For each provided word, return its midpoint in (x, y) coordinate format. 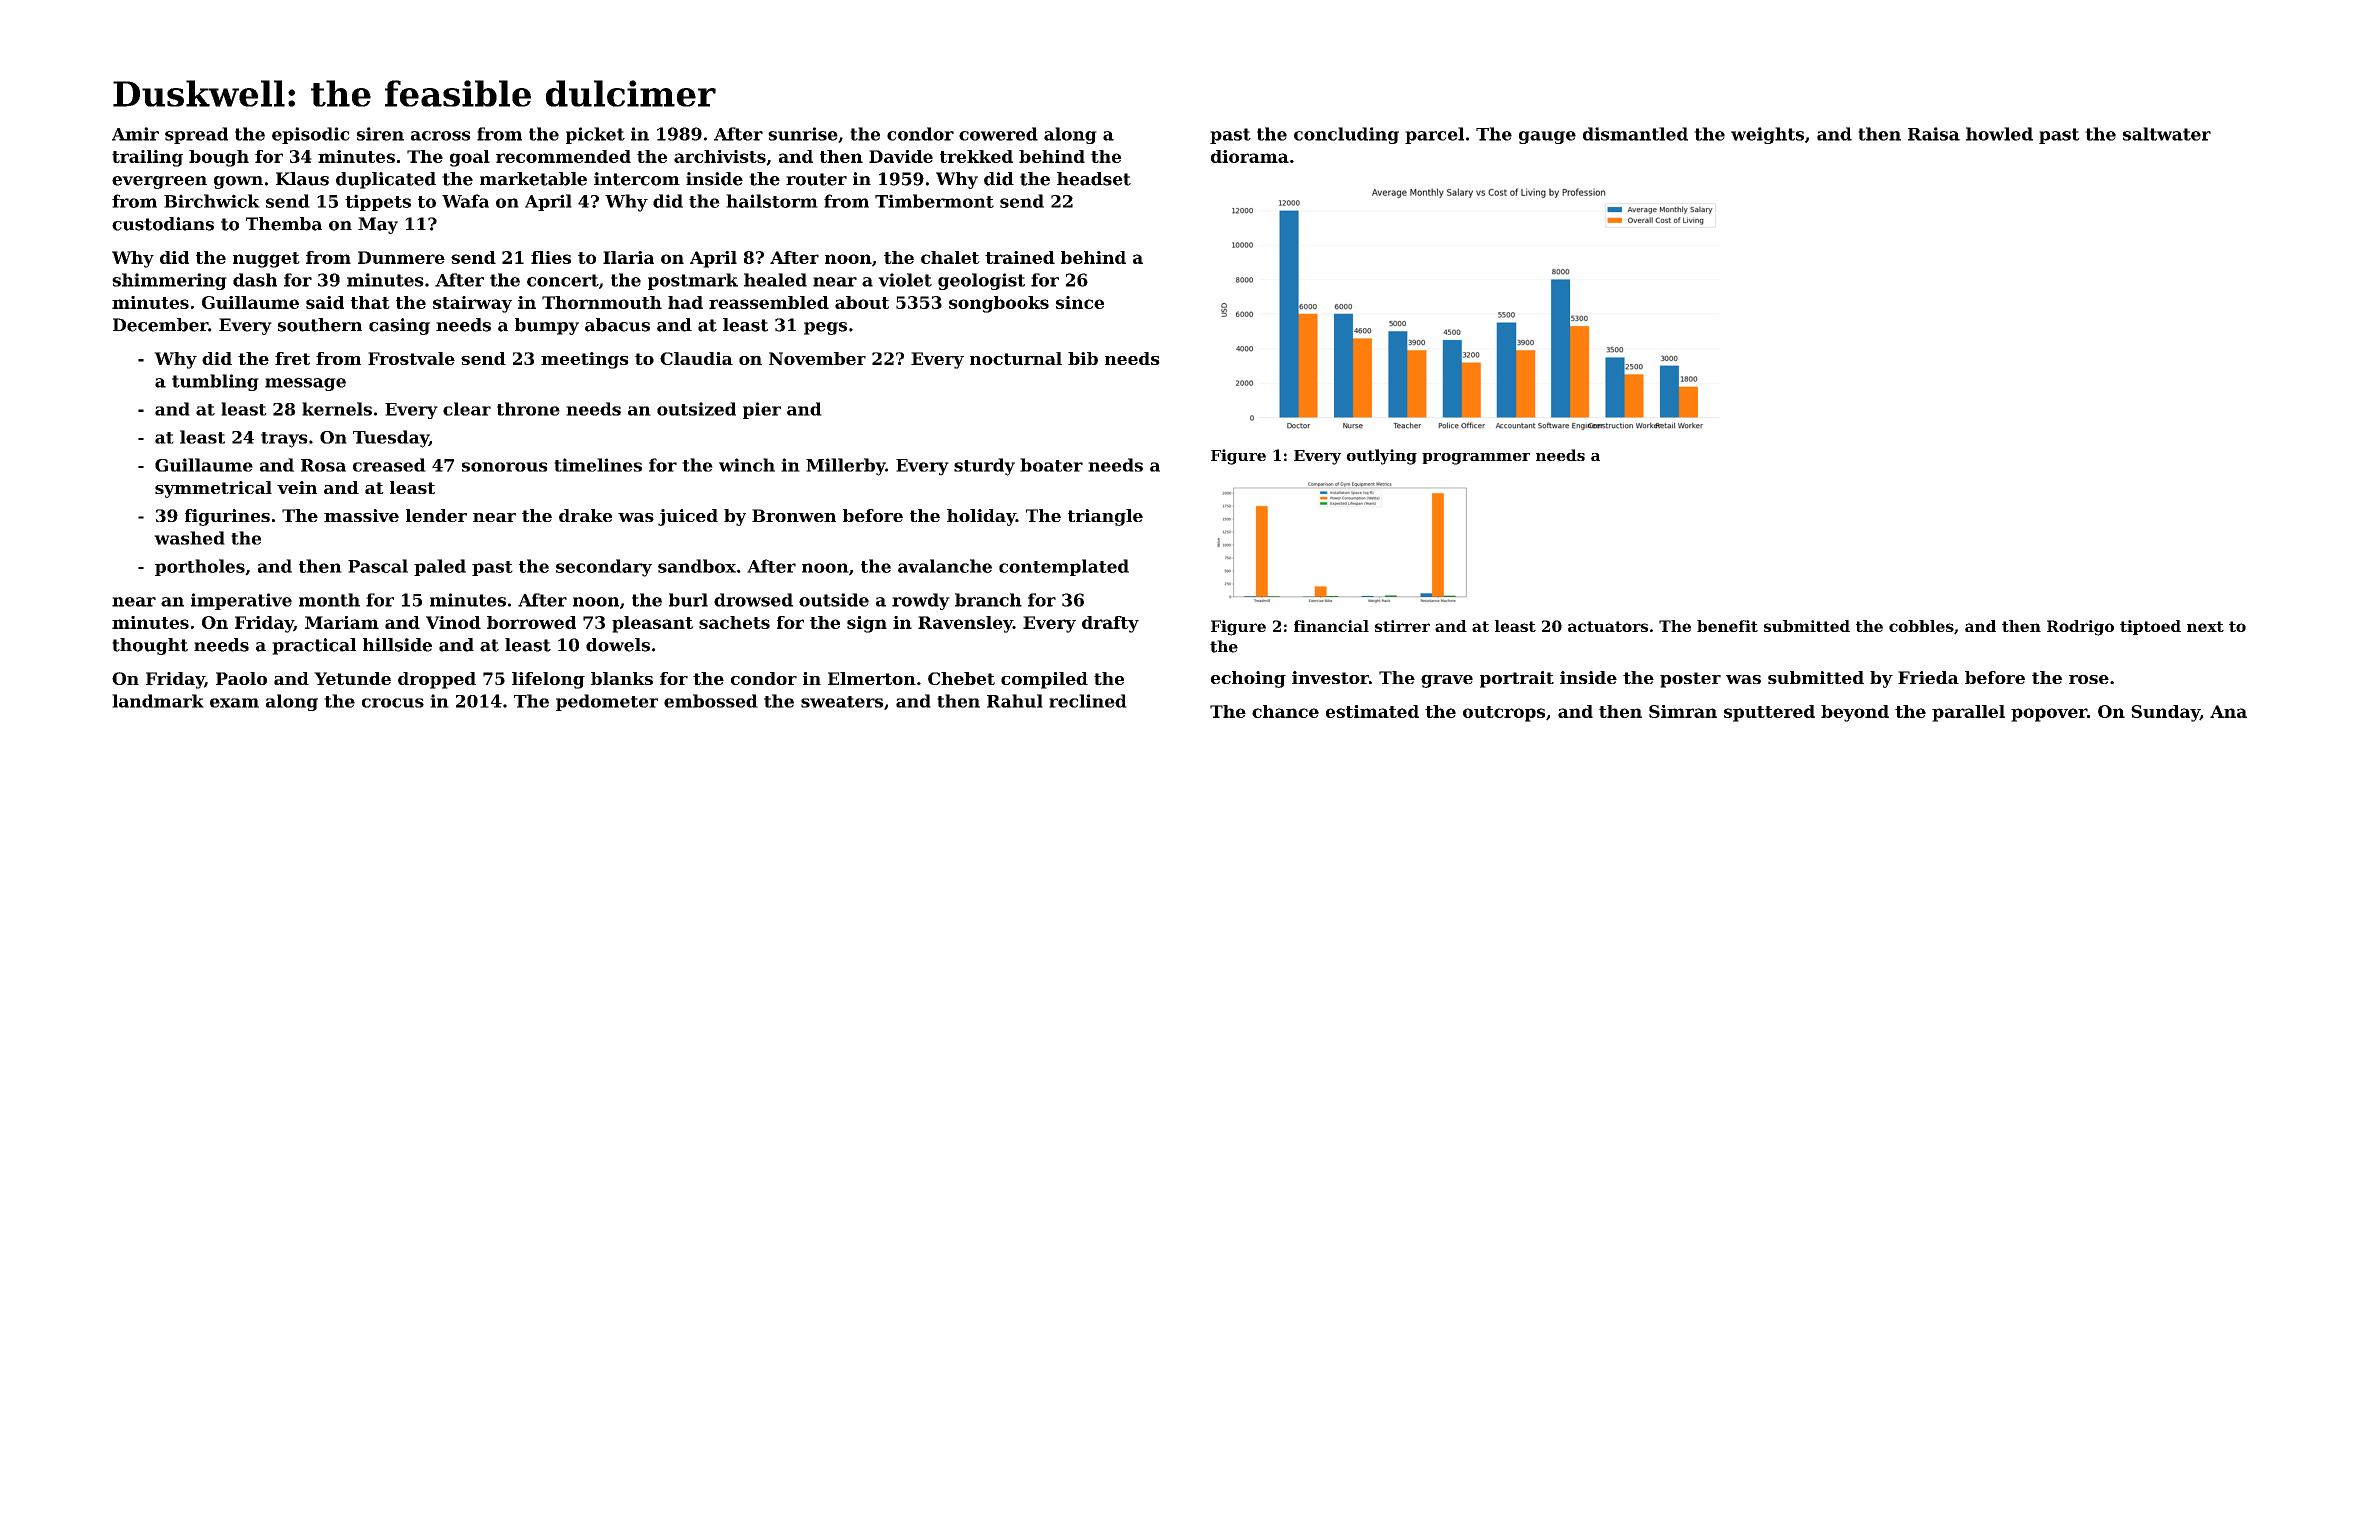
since (1080, 302)
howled (1999, 134)
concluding (1346, 135)
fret (292, 358)
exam (234, 703)
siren (380, 134)
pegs (825, 328)
